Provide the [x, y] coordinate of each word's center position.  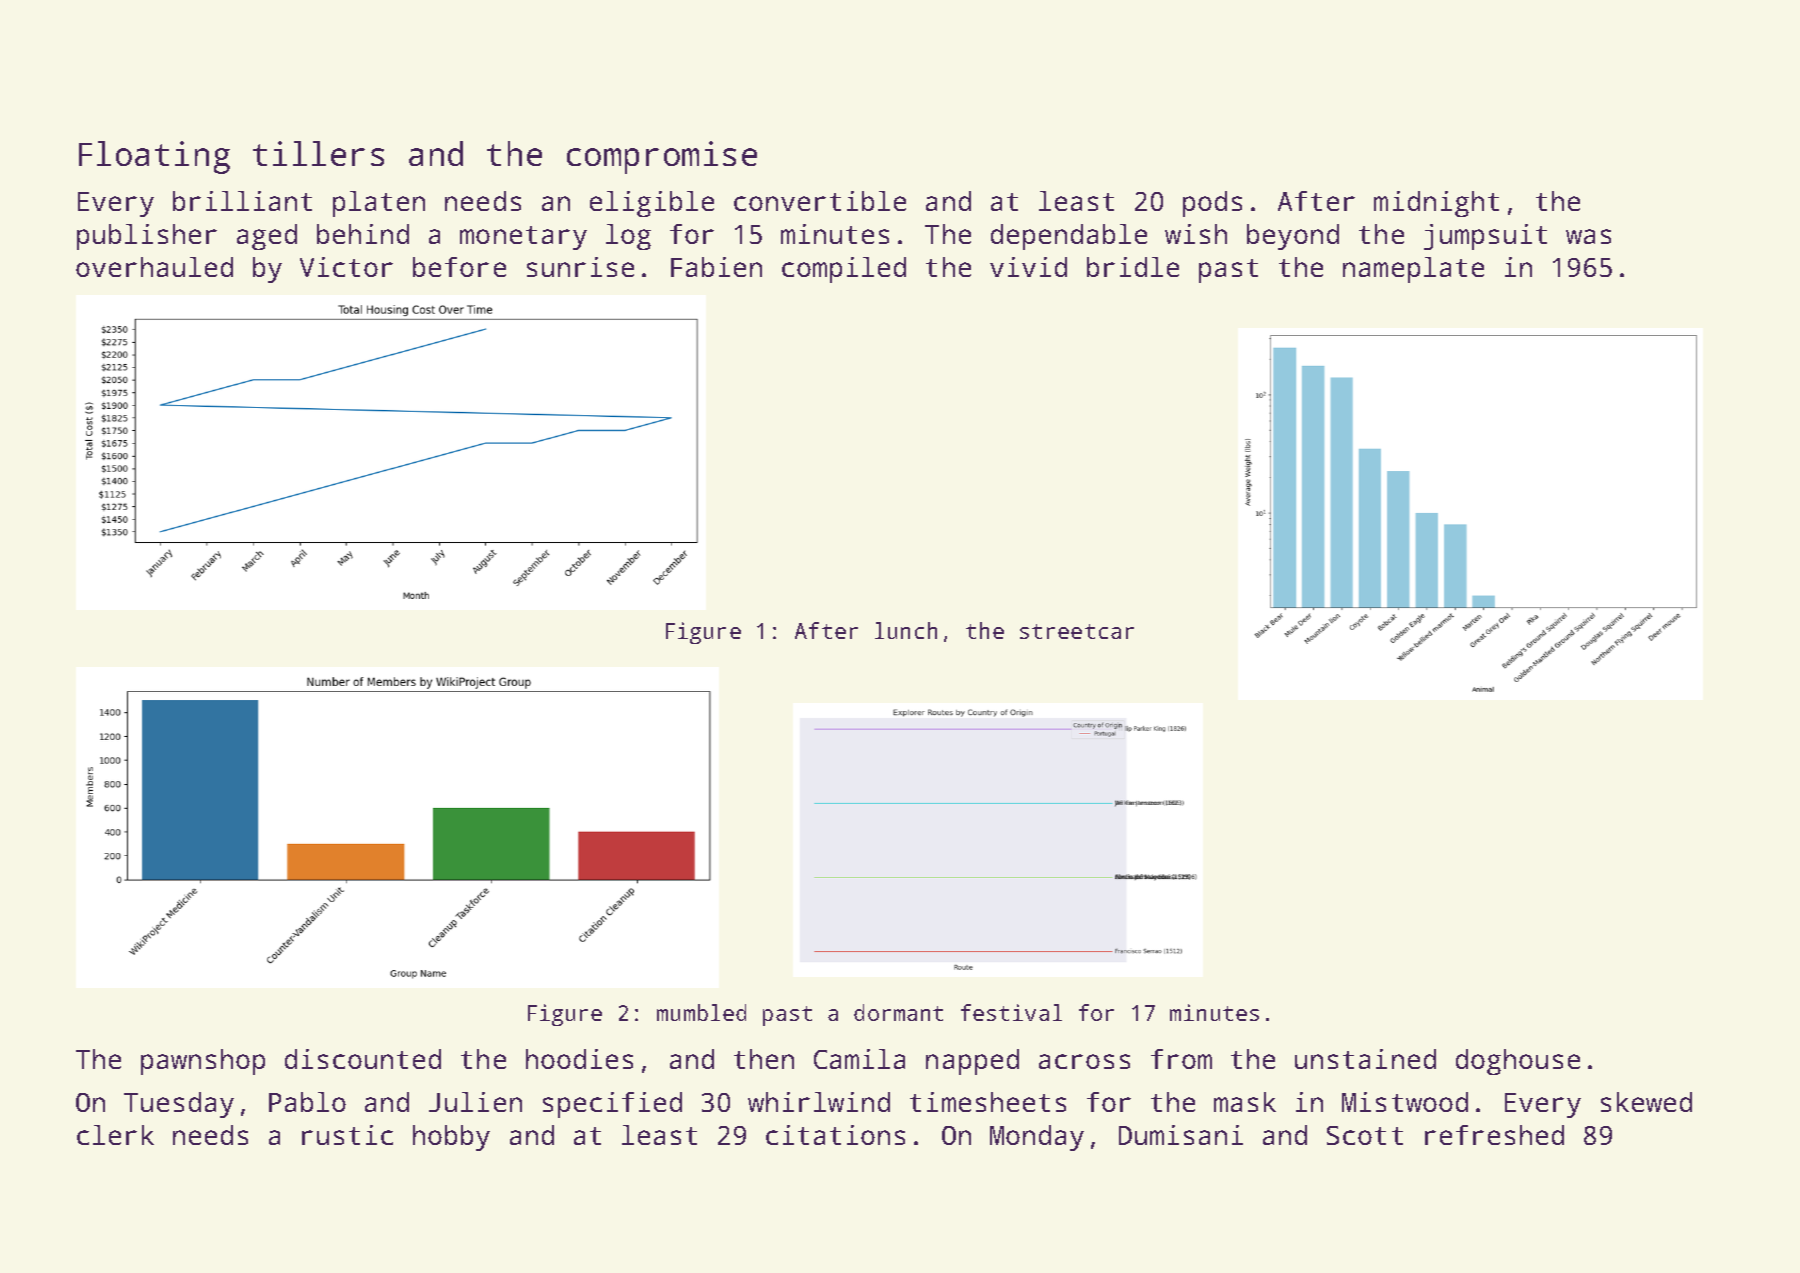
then [764, 1059]
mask [1245, 1102]
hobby [451, 1138]
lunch [906, 630]
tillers [318, 153]
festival [1011, 1012]
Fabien [716, 267]
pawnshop [203, 1062]
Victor [346, 267]
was [1588, 236]
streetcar [1077, 631]
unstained [1365, 1059]
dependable [1069, 237]
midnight [1436, 204]
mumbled [701, 1012]
